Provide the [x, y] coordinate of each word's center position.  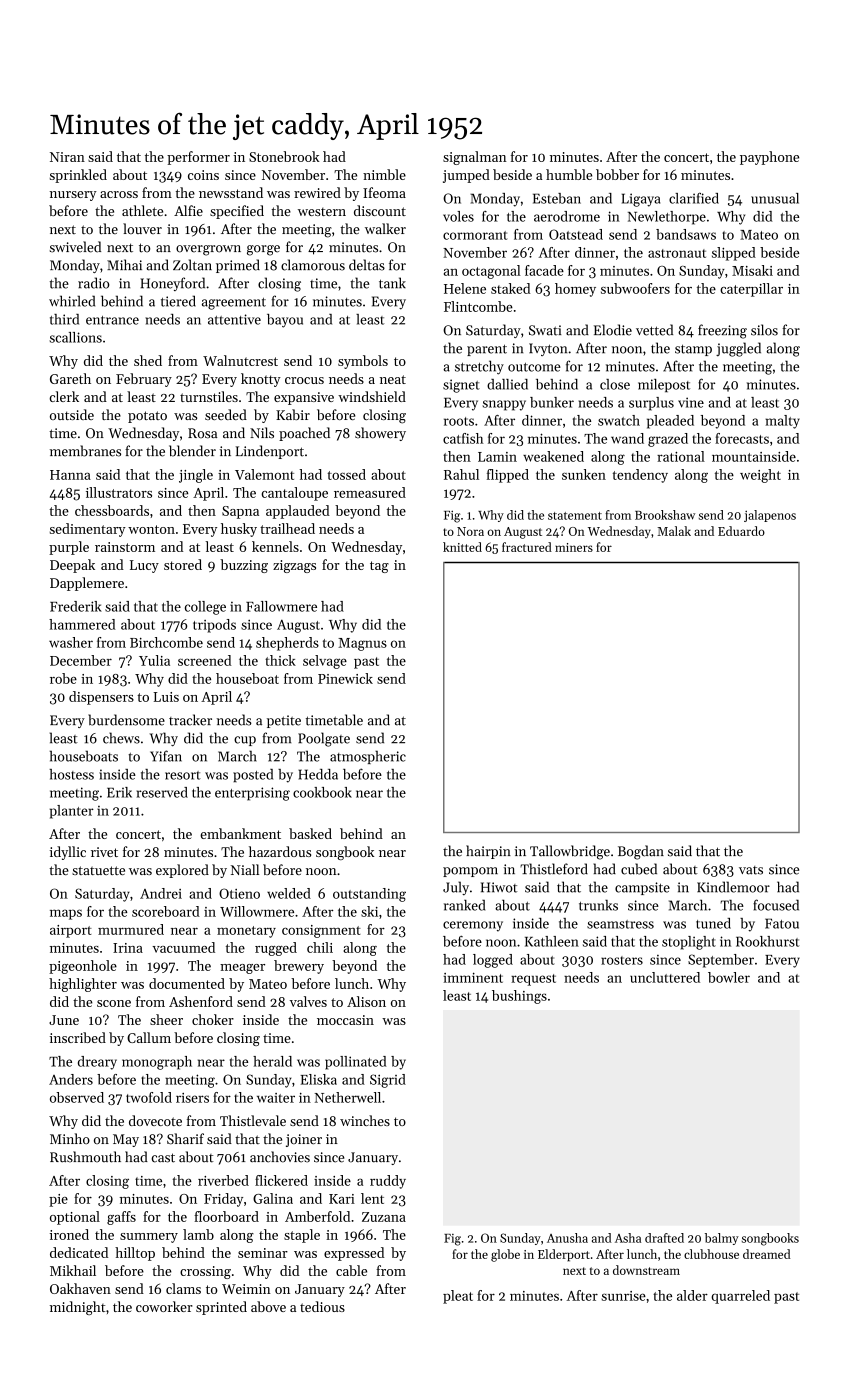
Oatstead [576, 234]
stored [183, 564]
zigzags [294, 566]
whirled [72, 301]
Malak [674, 531]
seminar [263, 1253]
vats [751, 870]
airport [71, 931]
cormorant [475, 235]
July [456, 888]
